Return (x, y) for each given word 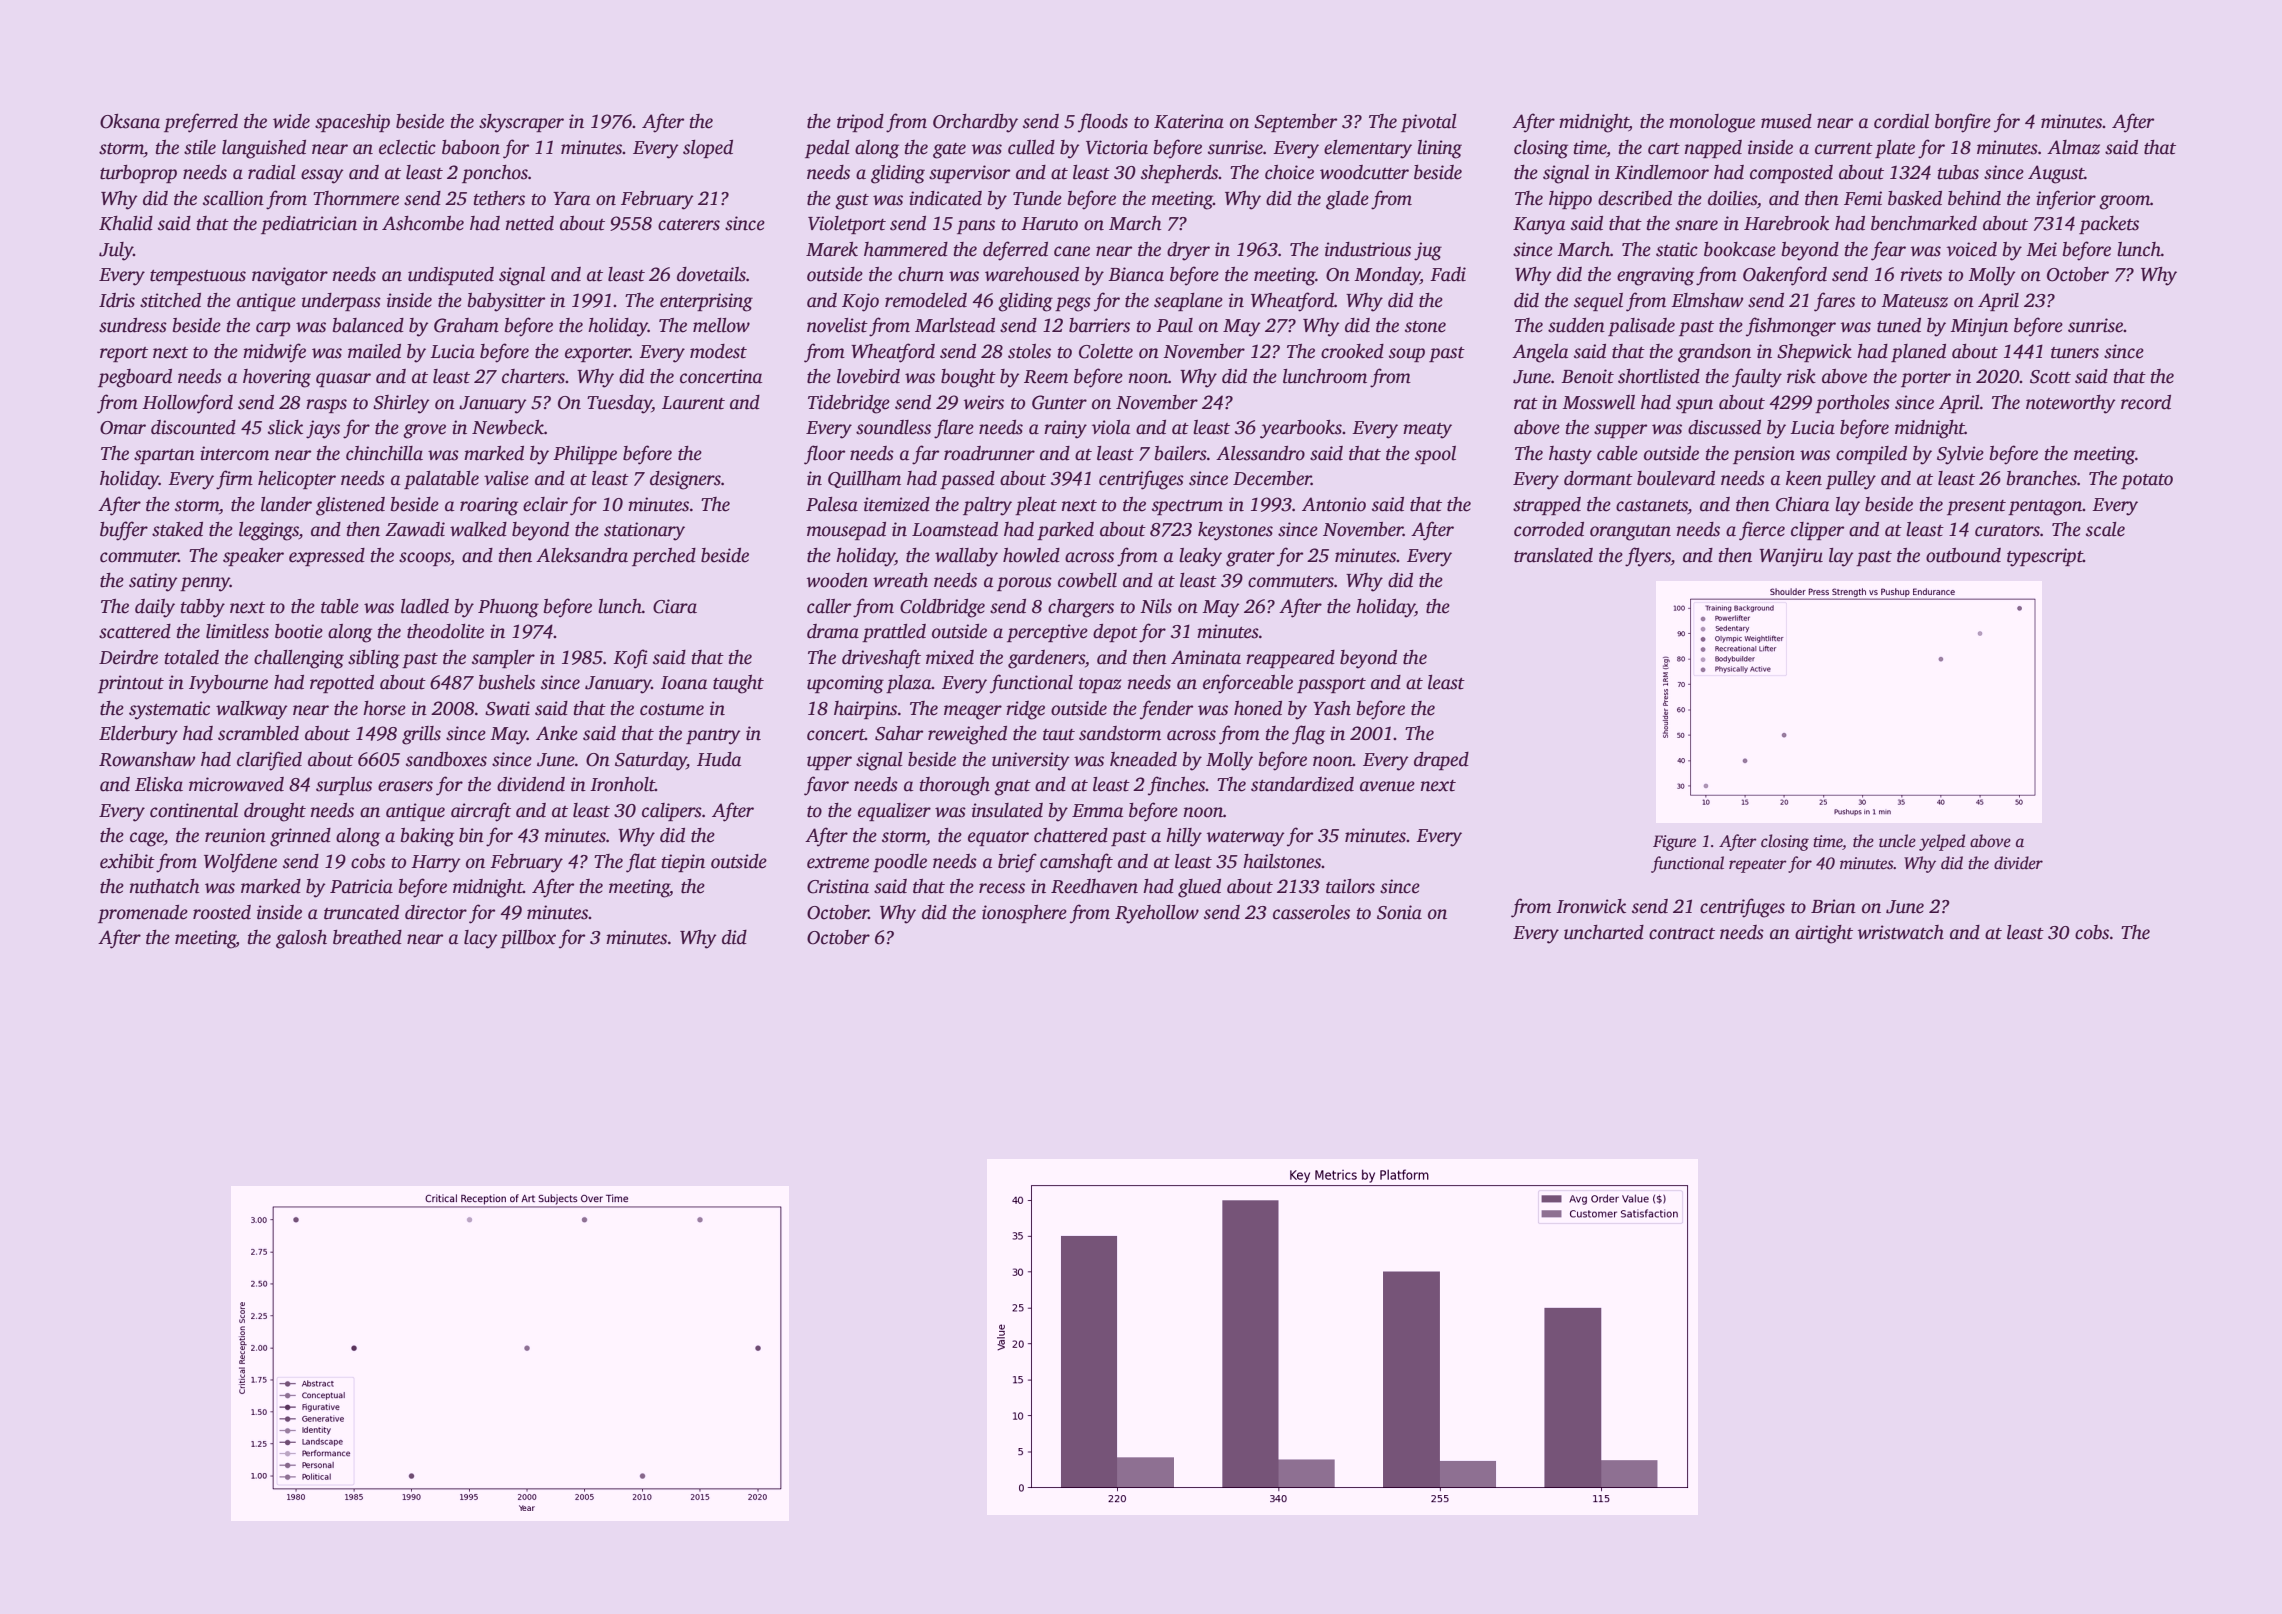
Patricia (361, 886)
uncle (1897, 841)
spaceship (352, 123)
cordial (1901, 121)
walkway (252, 710)
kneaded (1143, 759)
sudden (1576, 325)
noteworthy (2071, 404)
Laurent (693, 403)
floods (1103, 123)
